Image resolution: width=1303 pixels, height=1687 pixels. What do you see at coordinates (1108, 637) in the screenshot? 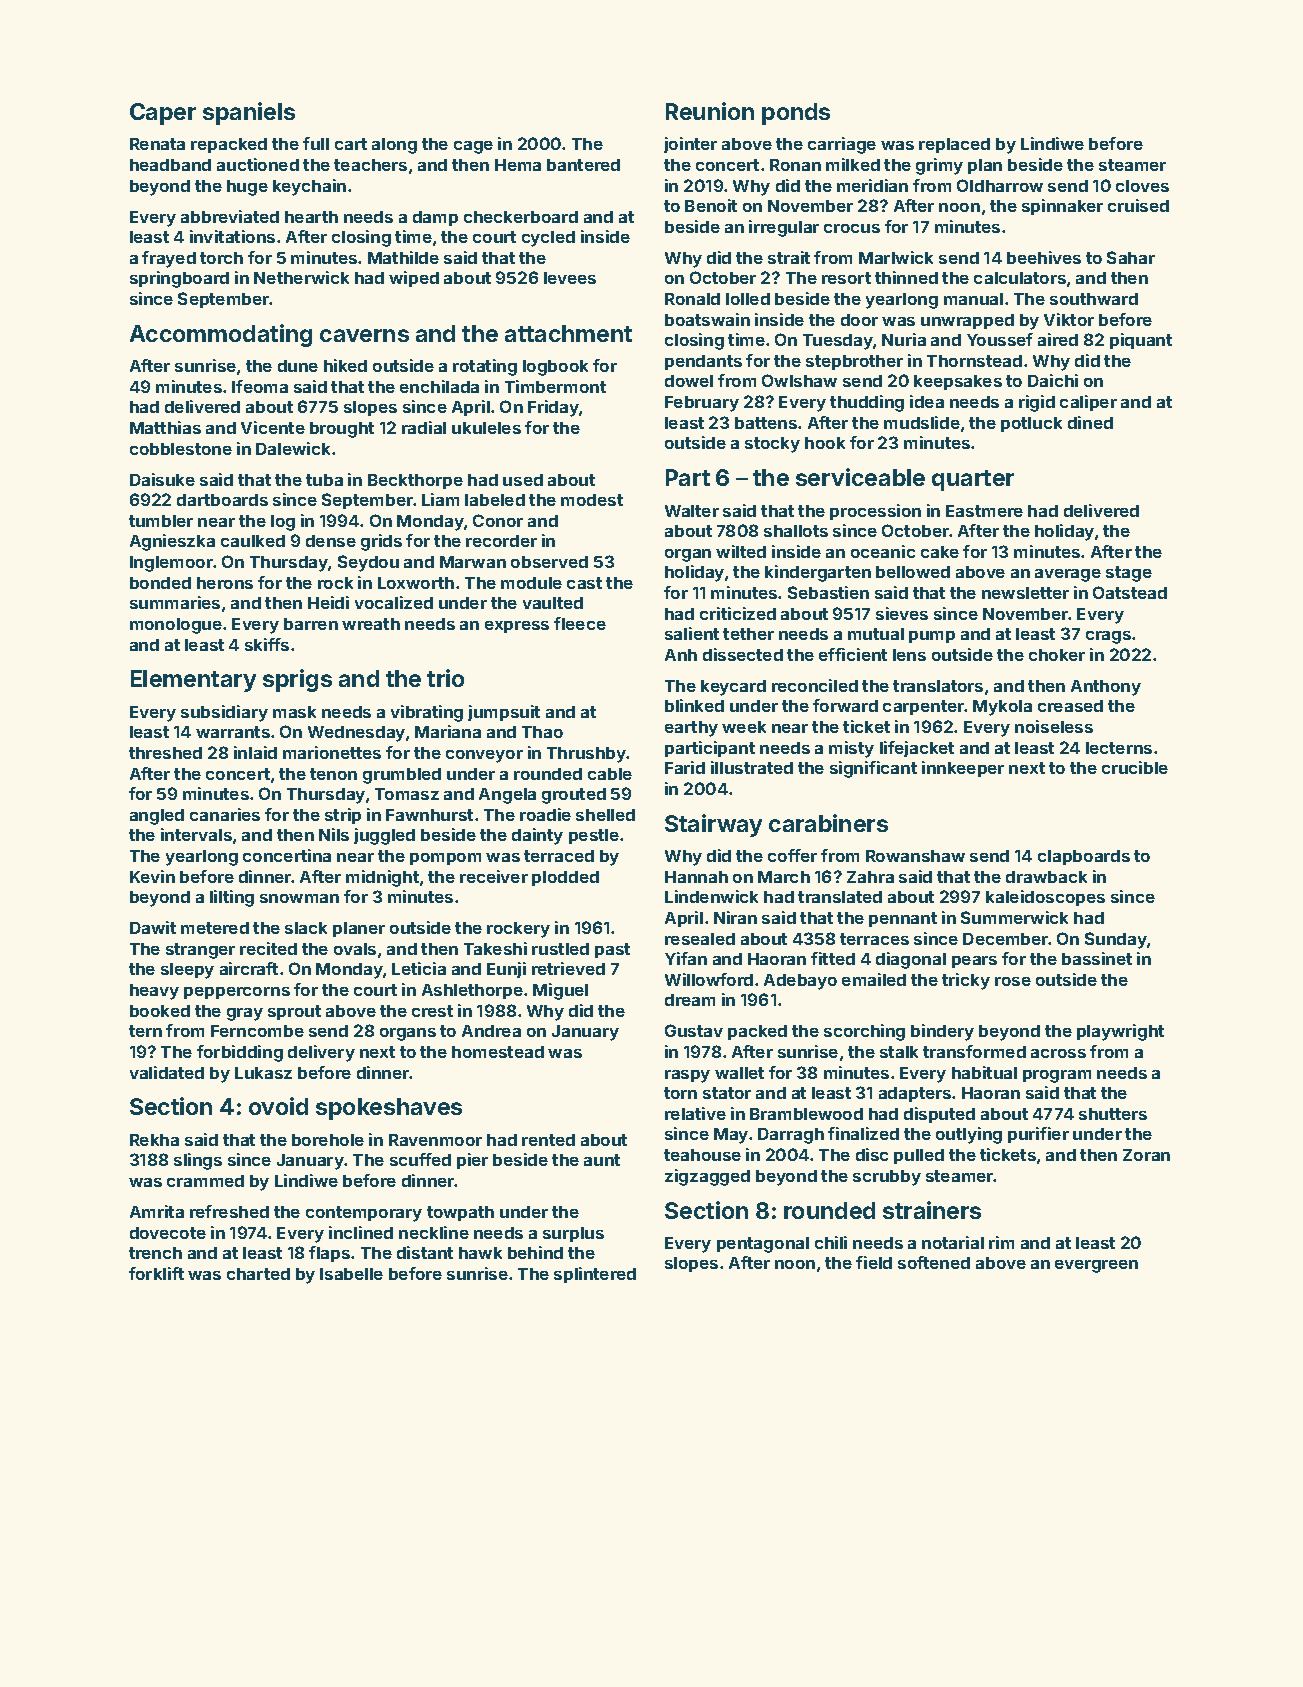
I see `crags` at bounding box center [1108, 637].
